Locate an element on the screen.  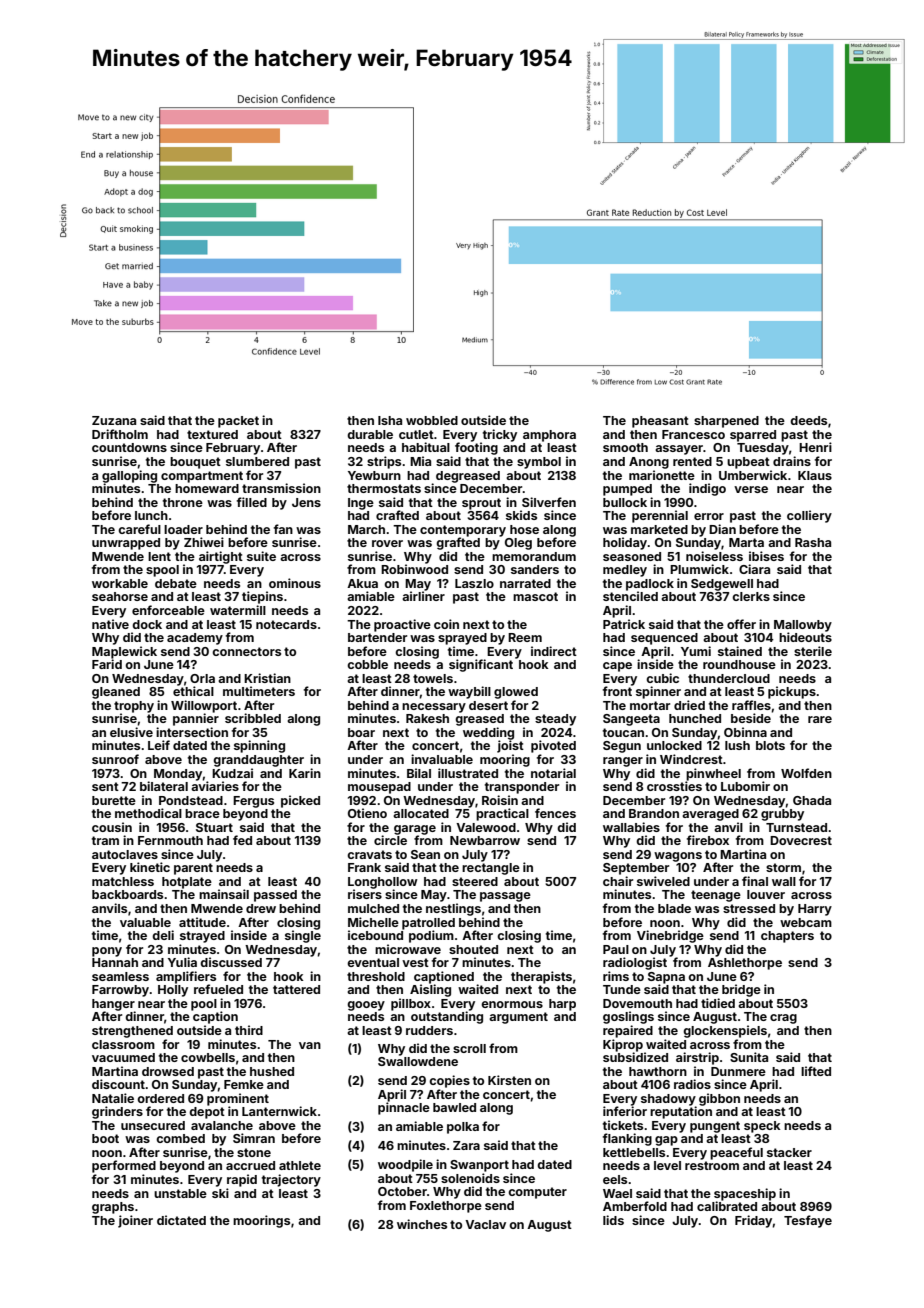
sanders is located at coordinates (535, 569).
